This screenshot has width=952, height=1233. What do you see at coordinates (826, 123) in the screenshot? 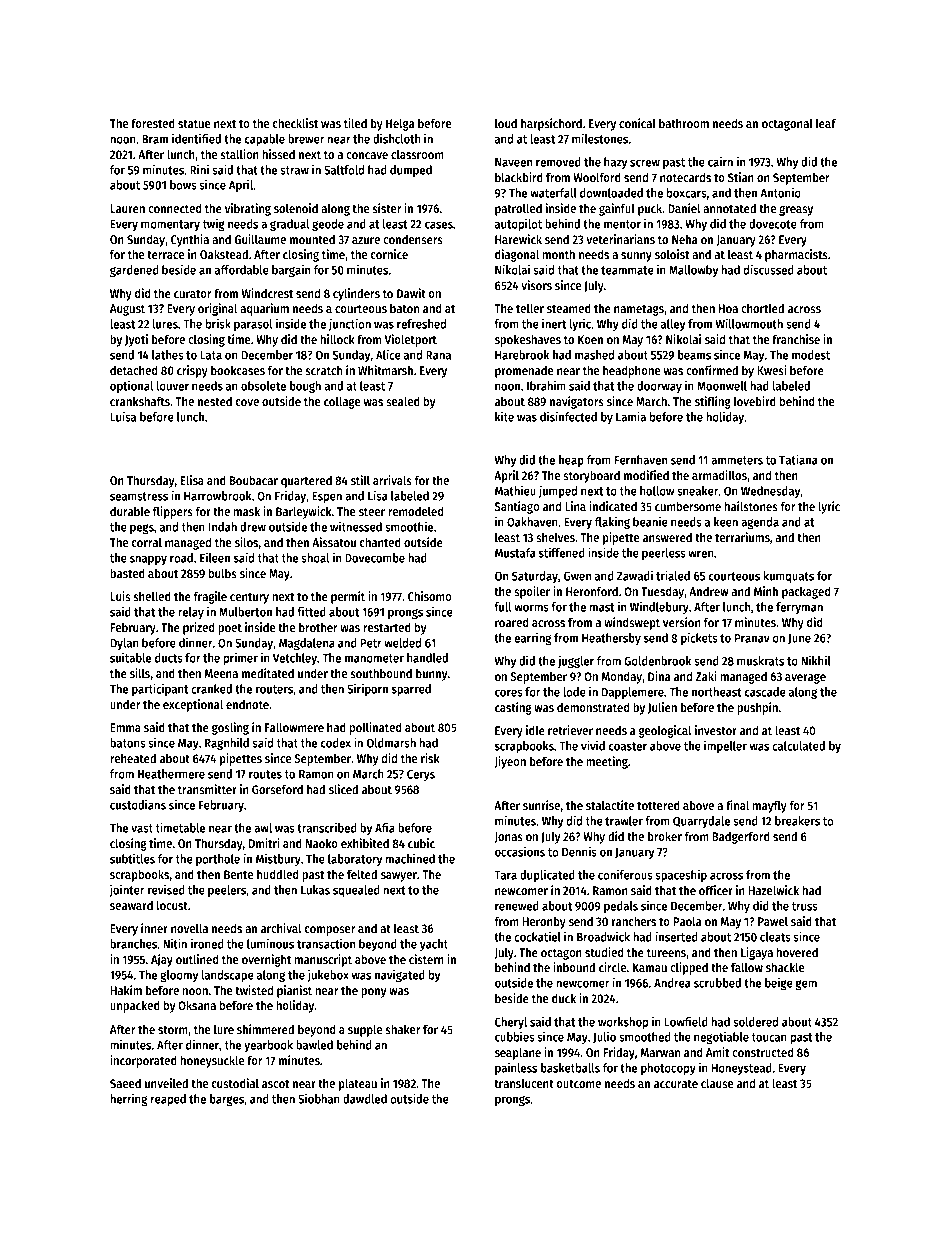
I see `leaf` at bounding box center [826, 123].
